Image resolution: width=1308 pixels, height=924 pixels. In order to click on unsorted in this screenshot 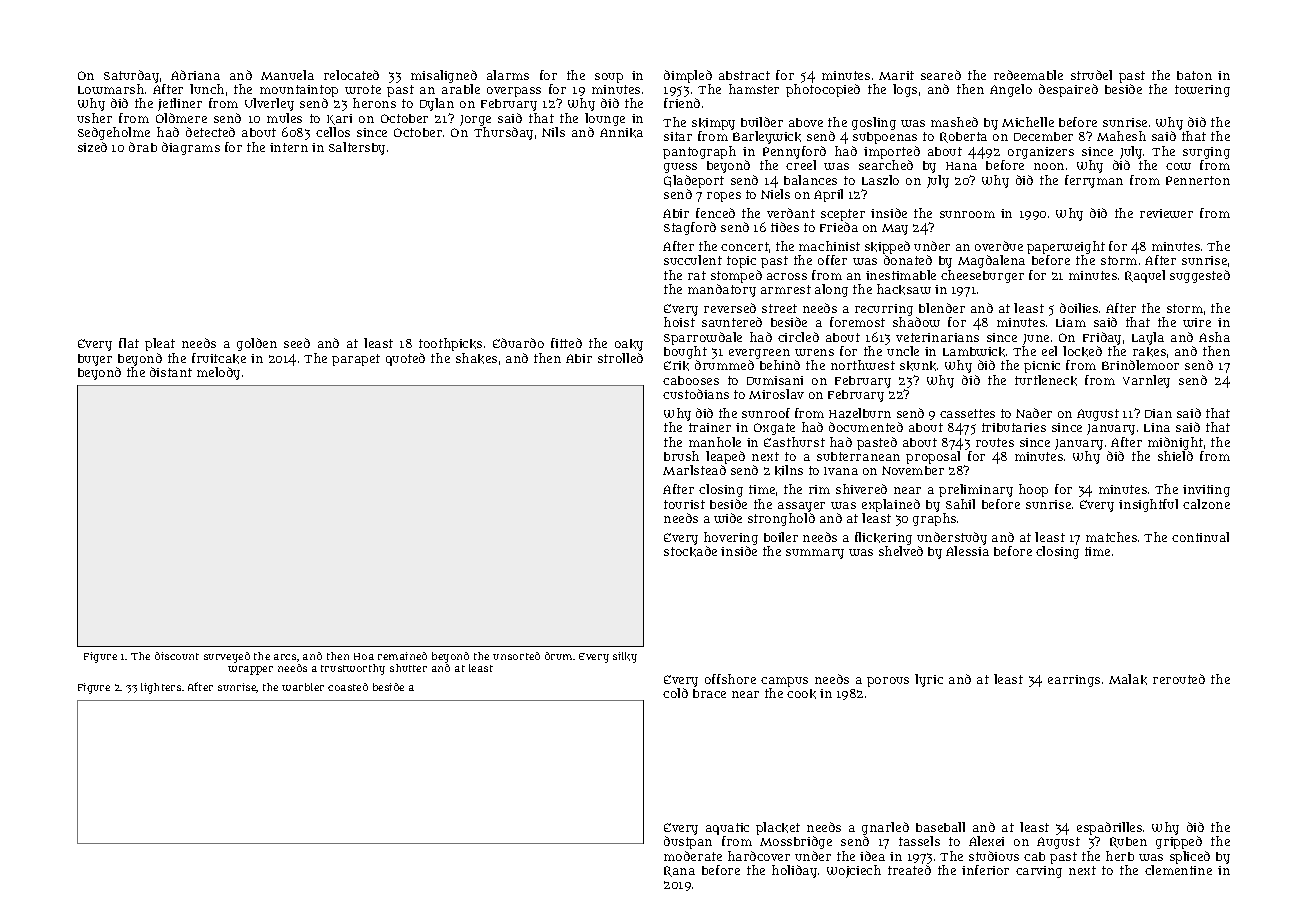, I will do `click(516, 656)`.
